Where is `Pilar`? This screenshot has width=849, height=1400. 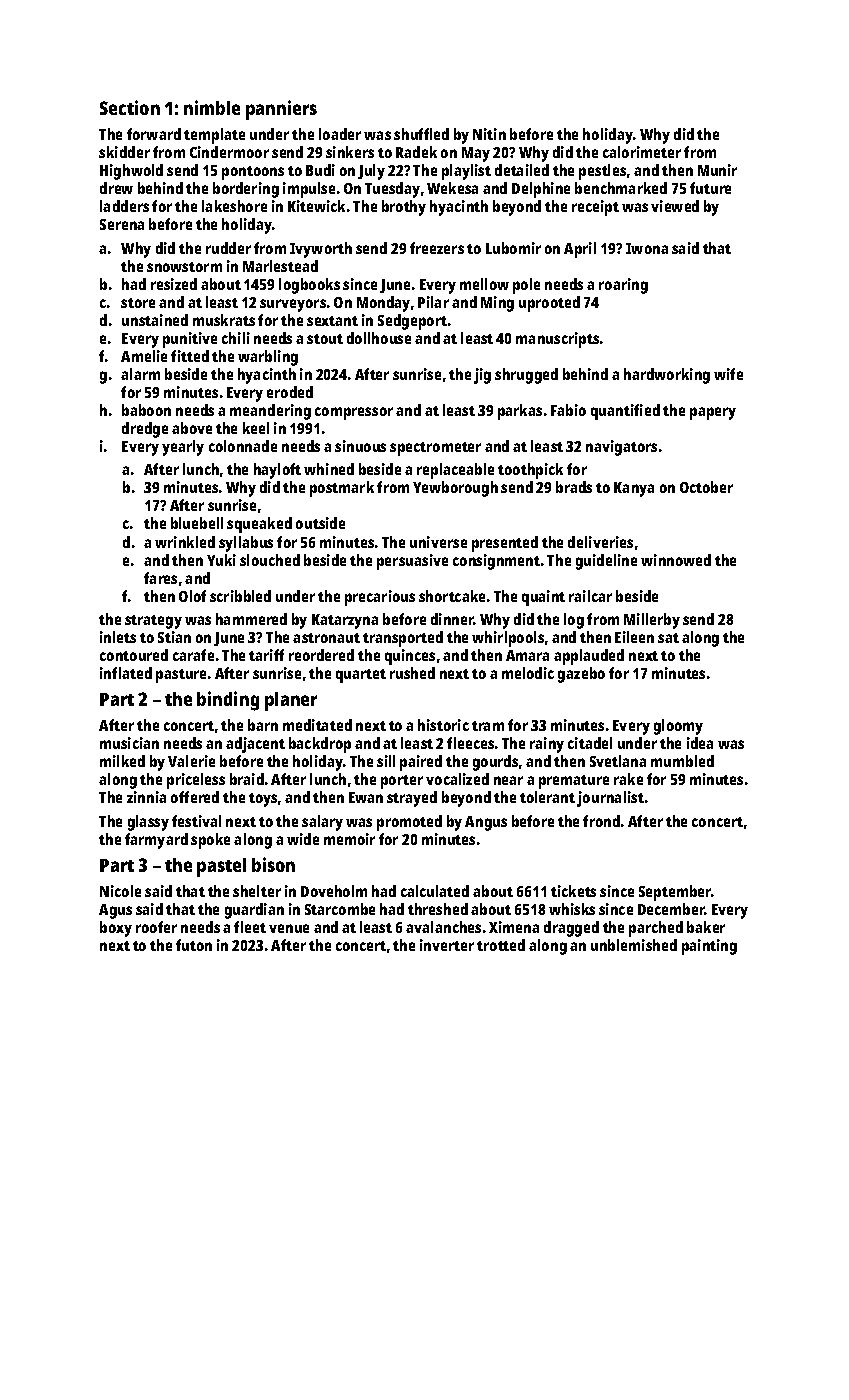
Pilar is located at coordinates (433, 302).
